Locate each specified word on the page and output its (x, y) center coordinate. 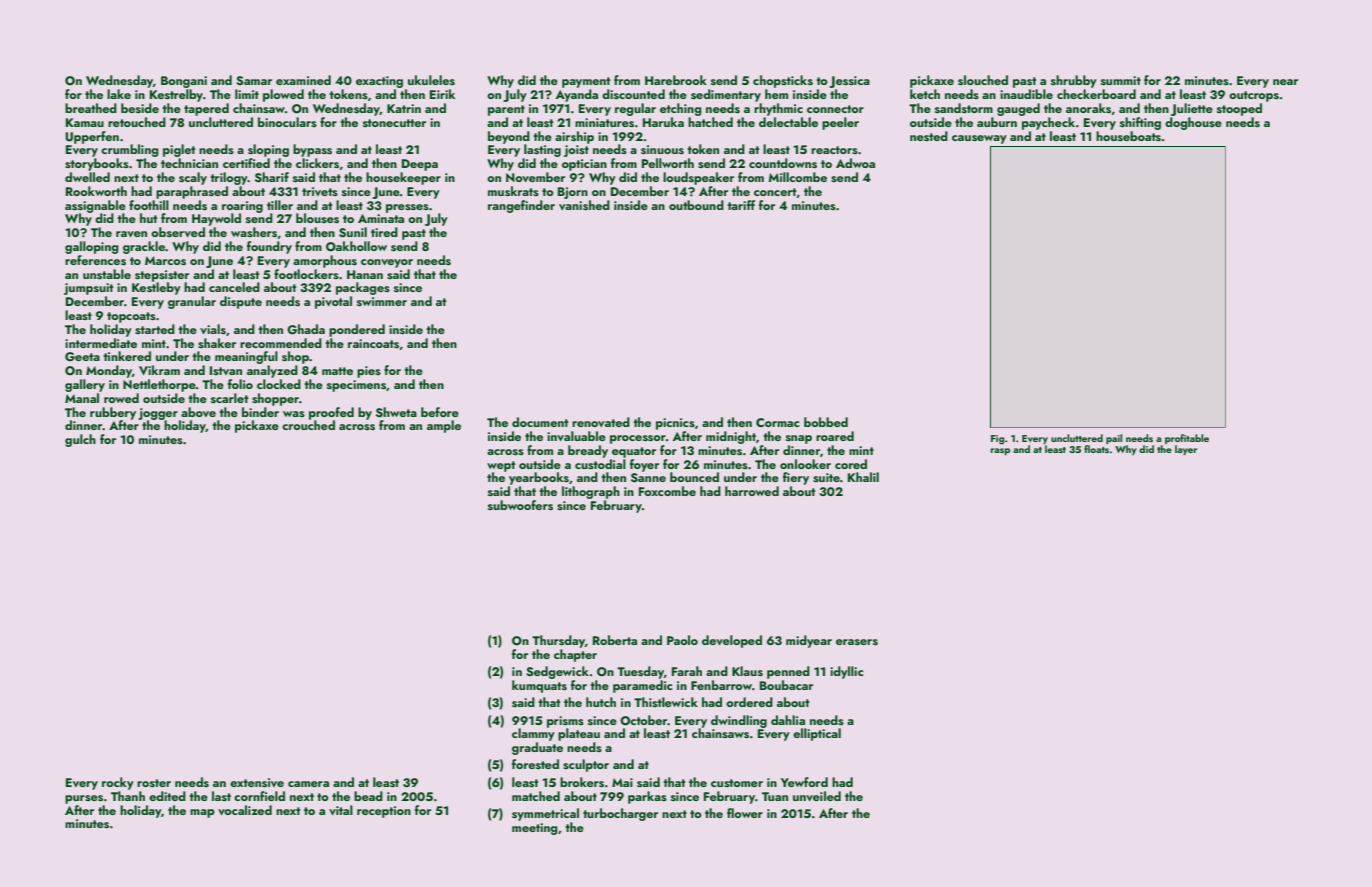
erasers (857, 642)
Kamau (85, 122)
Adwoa (855, 163)
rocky (118, 783)
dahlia (788, 720)
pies (369, 372)
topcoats (131, 317)
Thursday (558, 641)
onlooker (805, 464)
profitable (1187, 439)
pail (1114, 439)
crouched (308, 425)
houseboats (1128, 136)
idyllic (846, 672)
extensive (257, 782)
